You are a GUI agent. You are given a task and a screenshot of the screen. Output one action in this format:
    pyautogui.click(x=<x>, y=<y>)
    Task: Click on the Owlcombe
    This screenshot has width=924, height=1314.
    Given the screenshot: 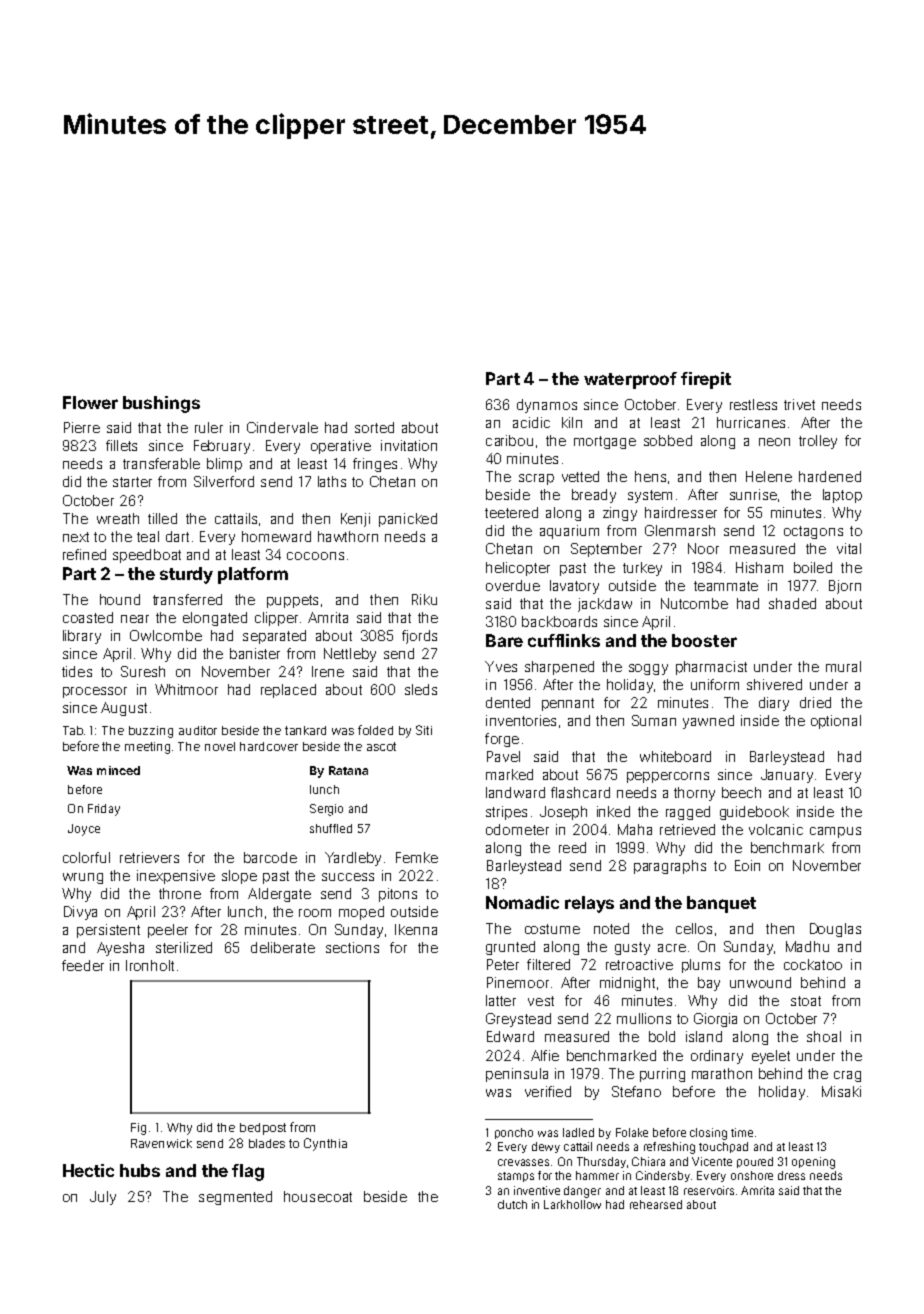 What is the action you would take?
    pyautogui.click(x=166, y=635)
